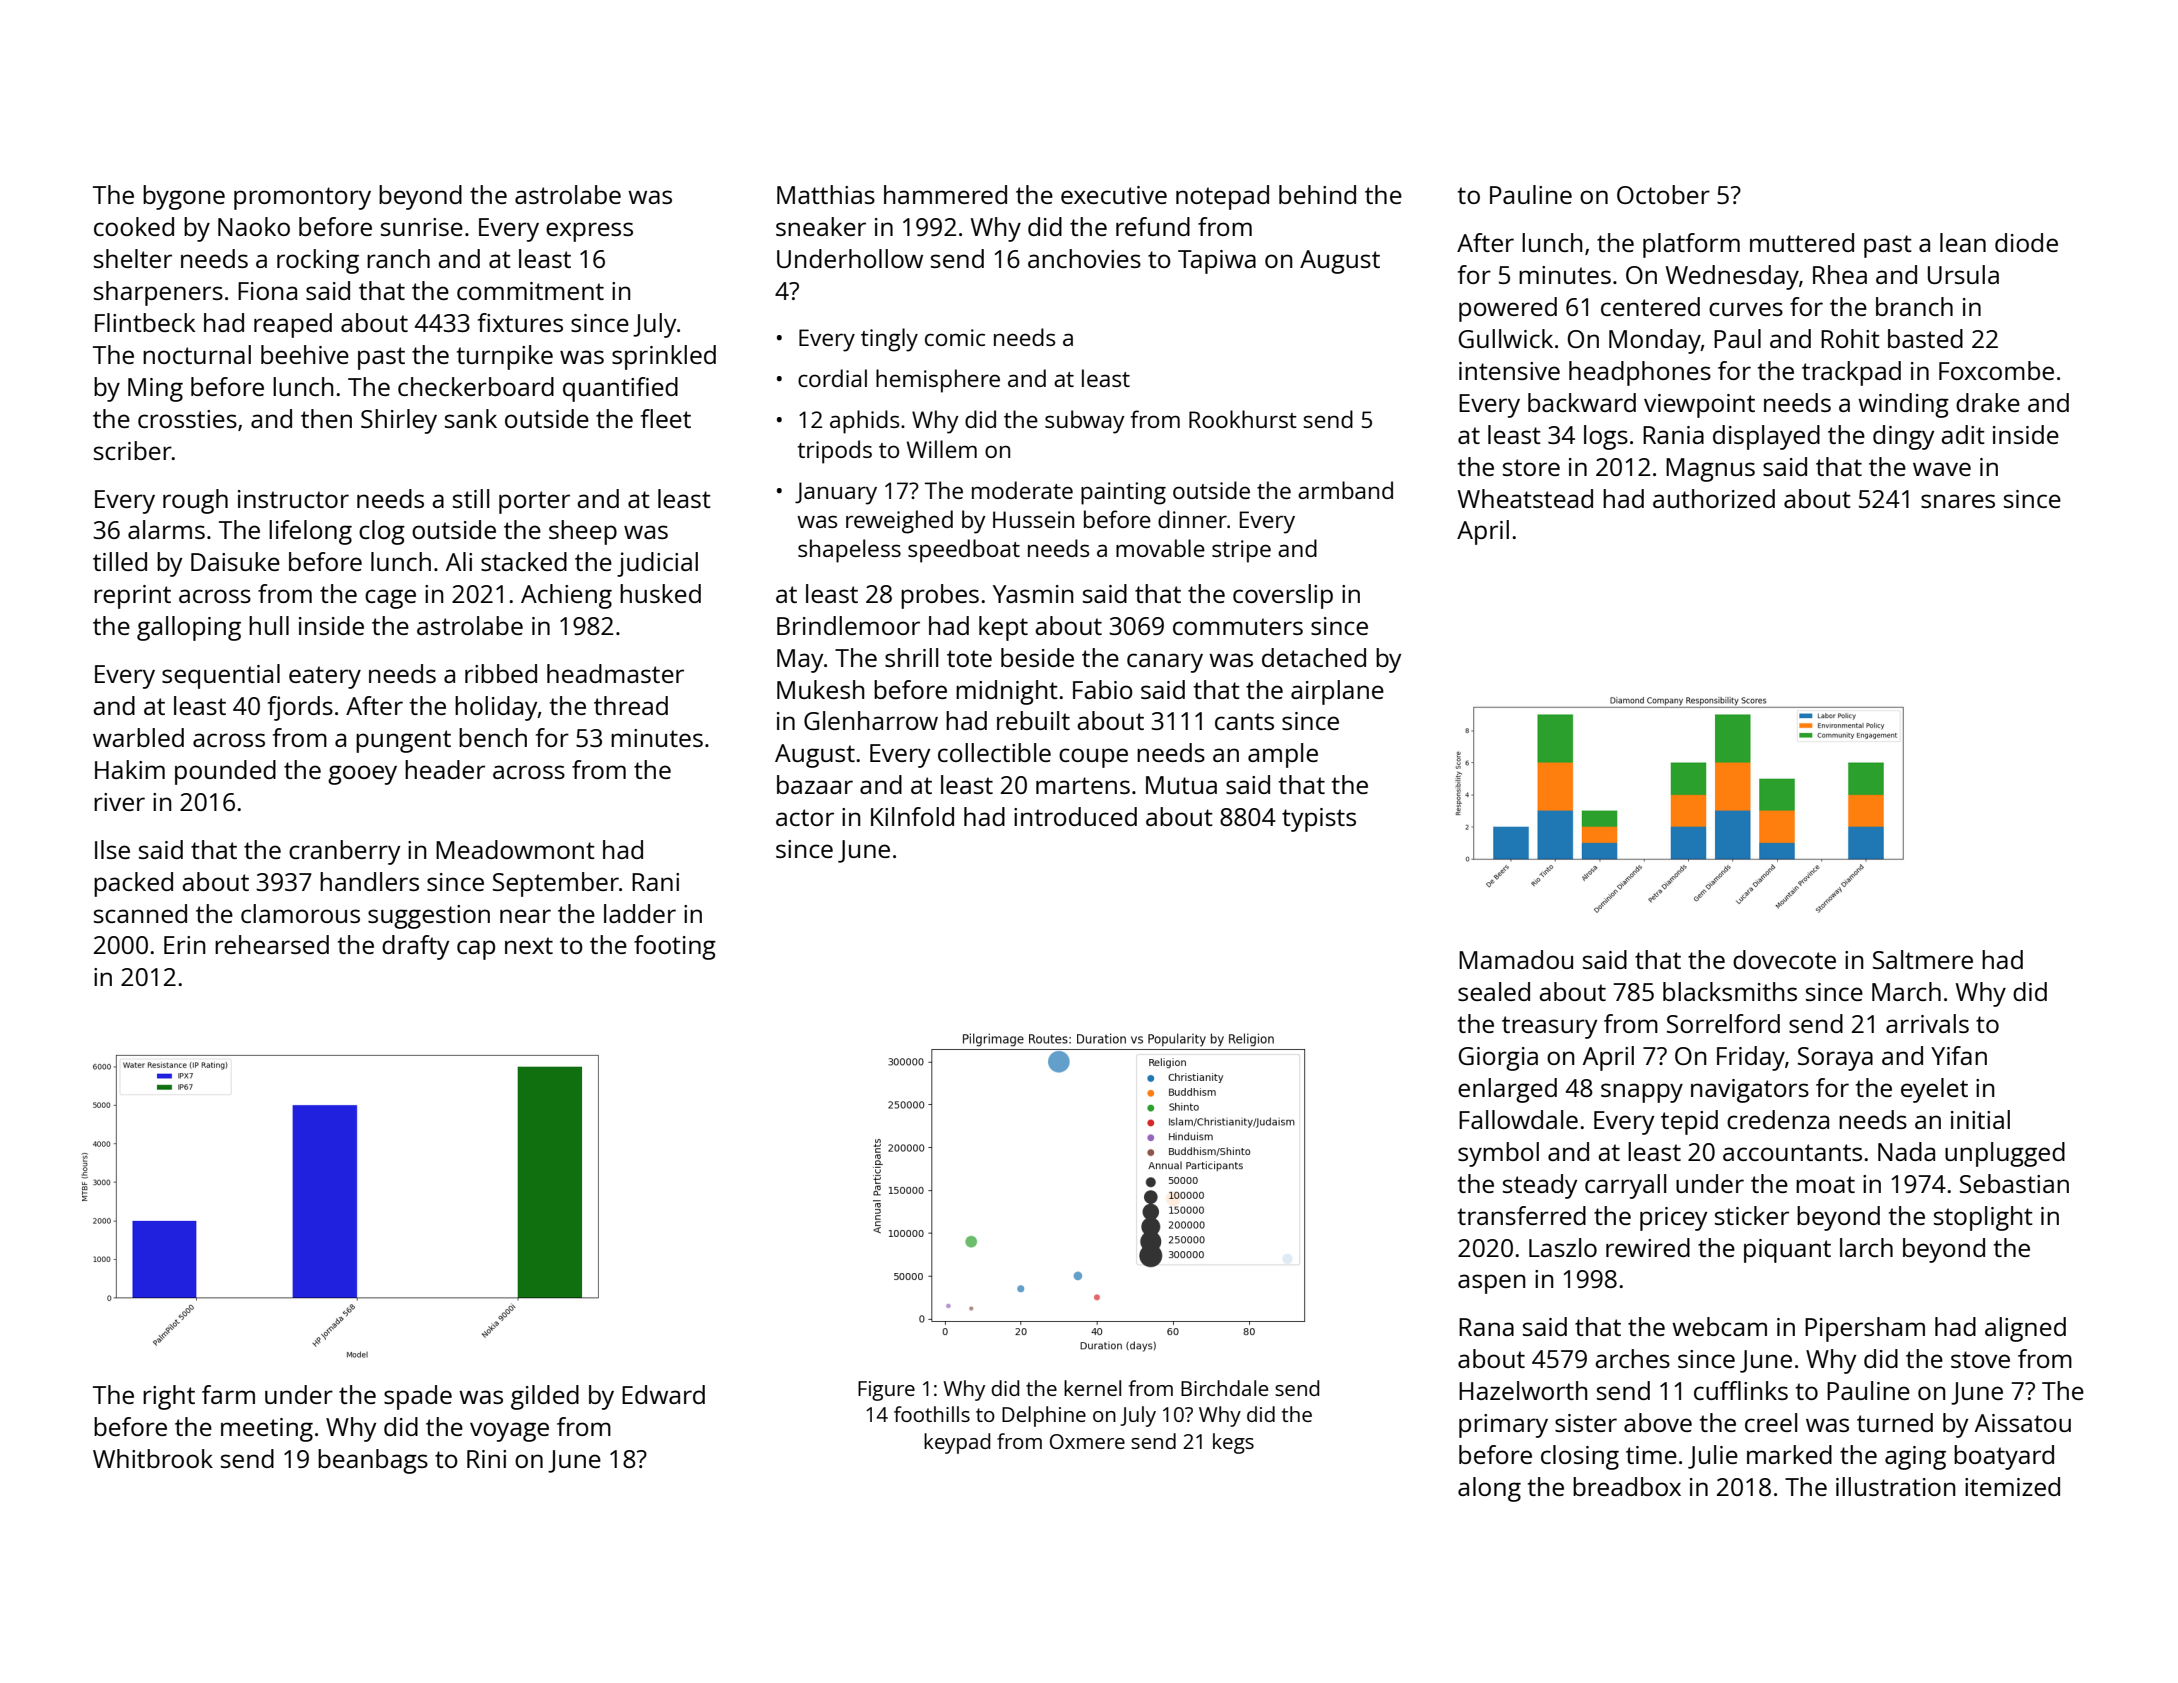 The image size is (2178, 1683). Describe the element at coordinates (1319, 820) in the page. I see `typists` at that location.
